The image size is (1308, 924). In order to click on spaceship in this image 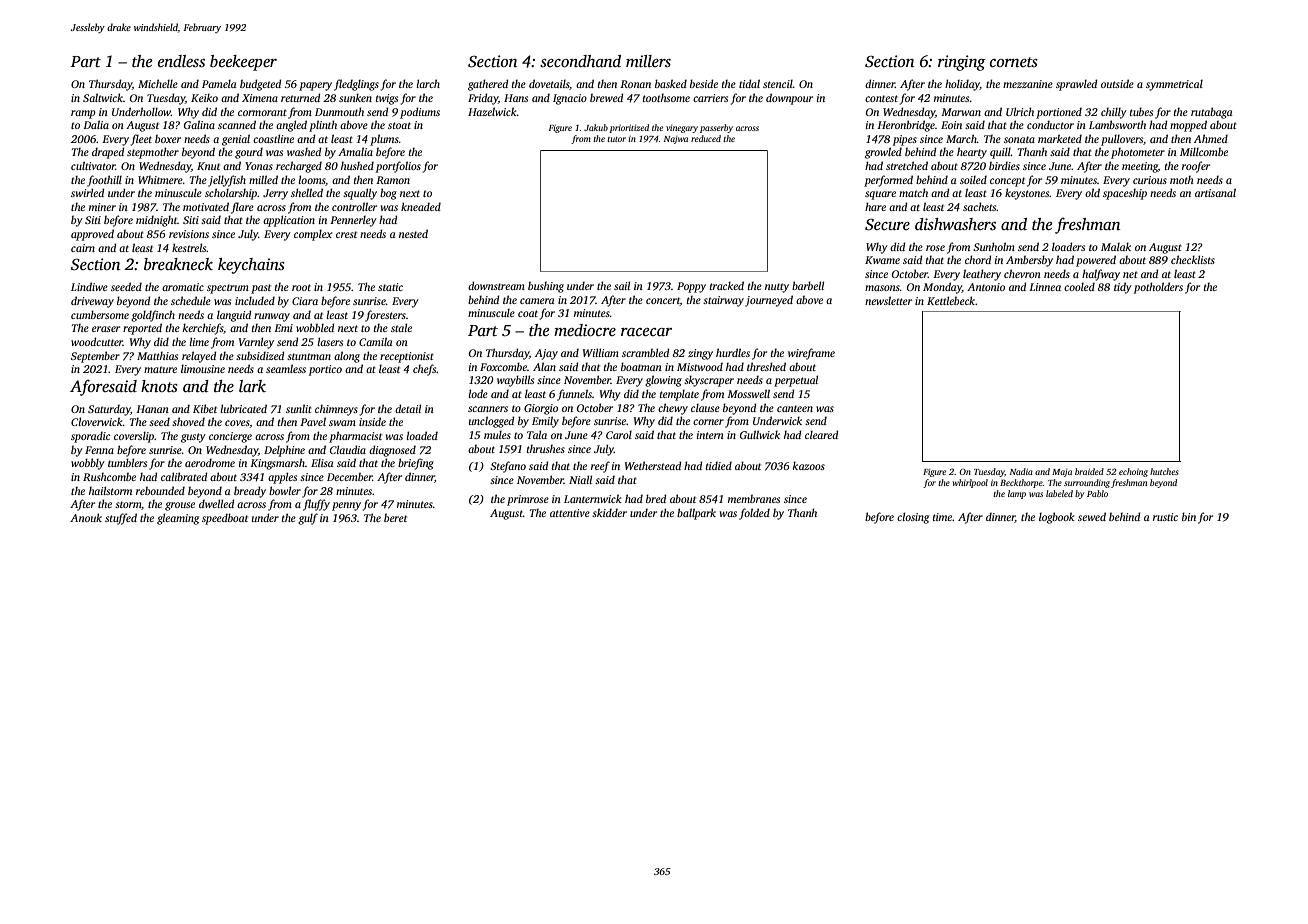, I will do `click(1125, 194)`.
